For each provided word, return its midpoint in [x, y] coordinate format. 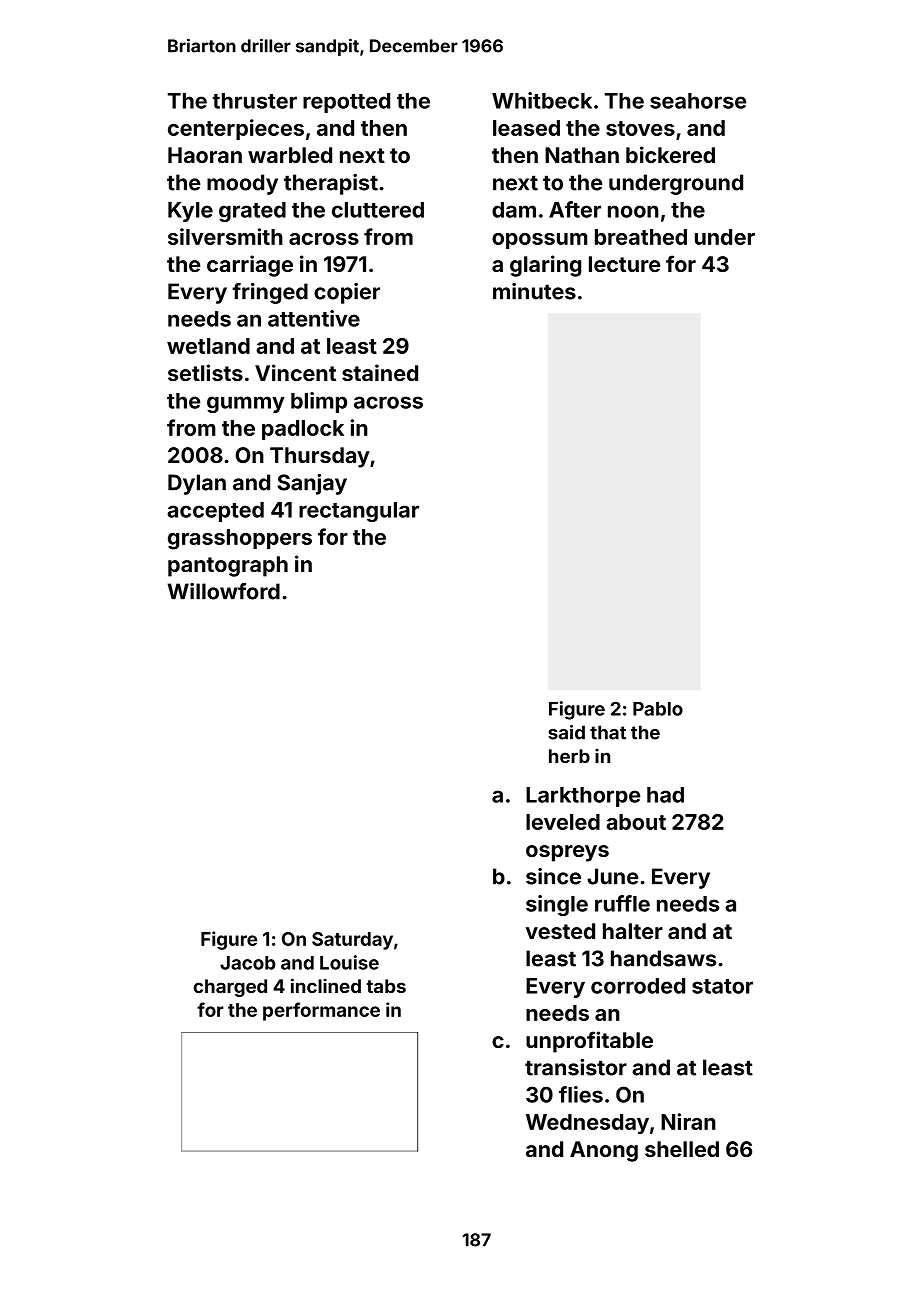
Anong [604, 1151]
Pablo [658, 709]
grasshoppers [240, 539]
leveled [563, 822]
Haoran [205, 155]
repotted [346, 103]
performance [321, 1011]
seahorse [698, 101]
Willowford [223, 591]
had [665, 795]
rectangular [359, 512]
